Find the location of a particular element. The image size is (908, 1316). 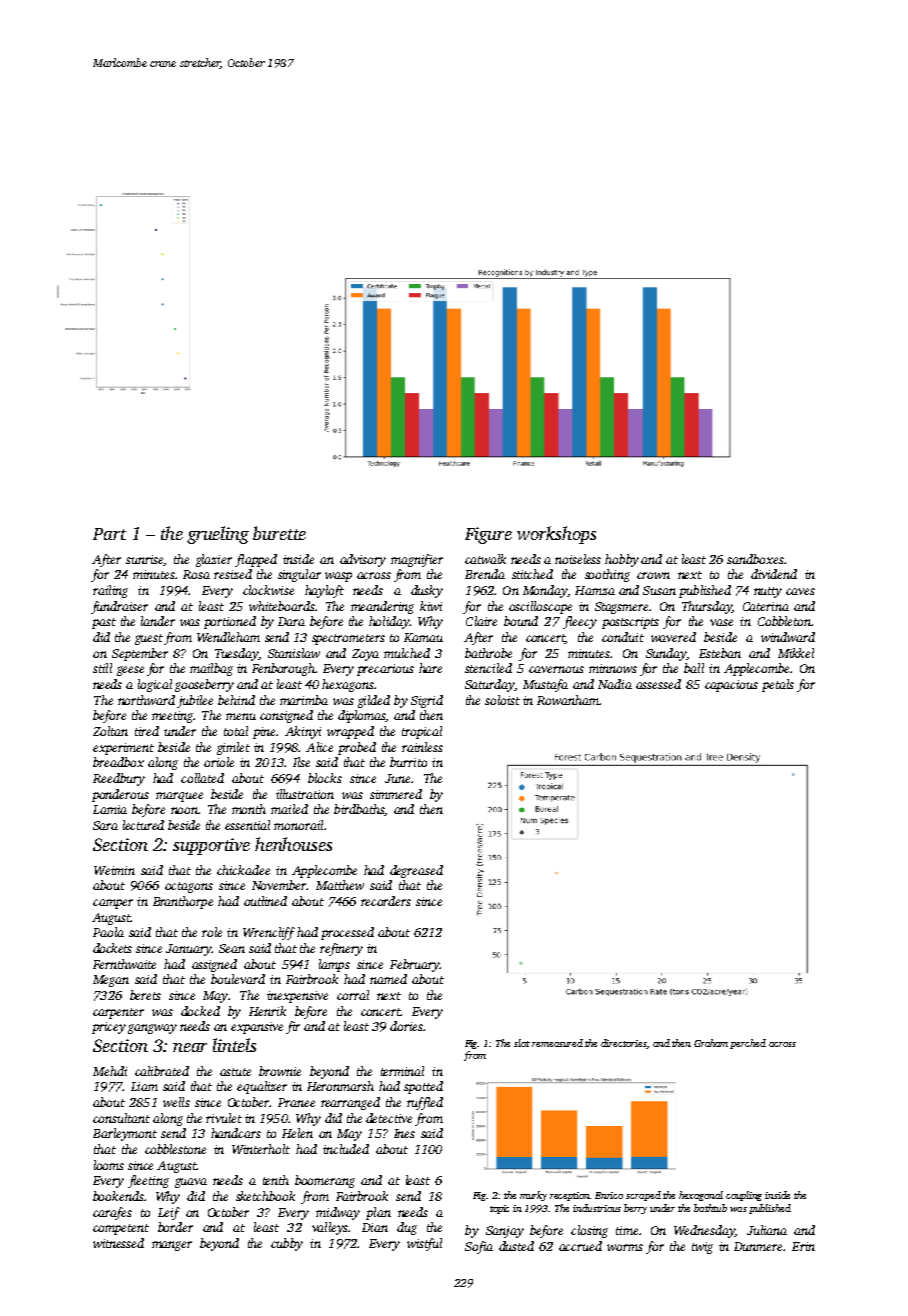

wasp is located at coordinates (338, 577).
